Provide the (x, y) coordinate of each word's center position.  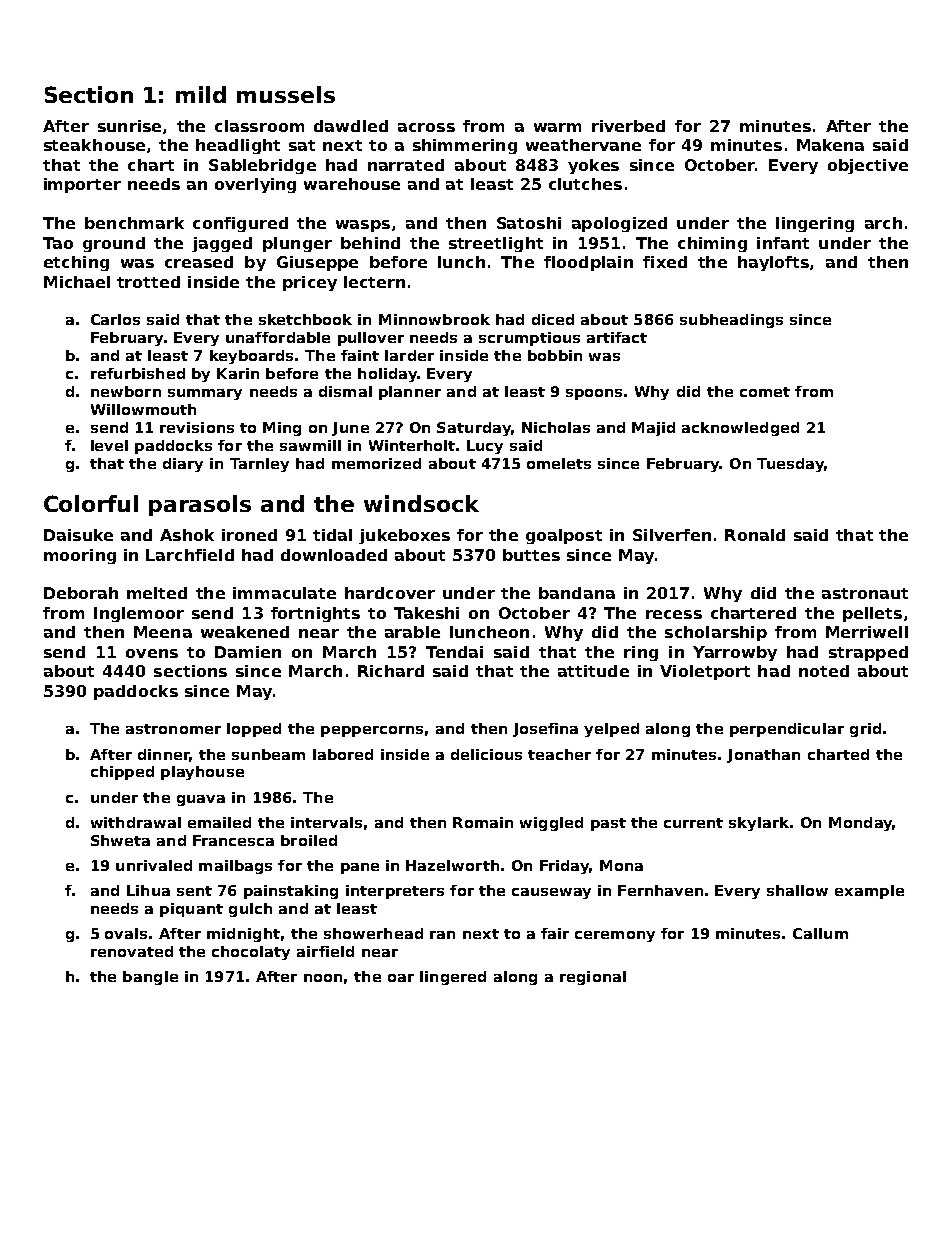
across (426, 127)
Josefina (545, 730)
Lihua (148, 890)
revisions (197, 427)
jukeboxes (404, 536)
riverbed (628, 126)
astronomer (173, 729)
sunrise (129, 126)
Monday (860, 824)
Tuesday (790, 465)
